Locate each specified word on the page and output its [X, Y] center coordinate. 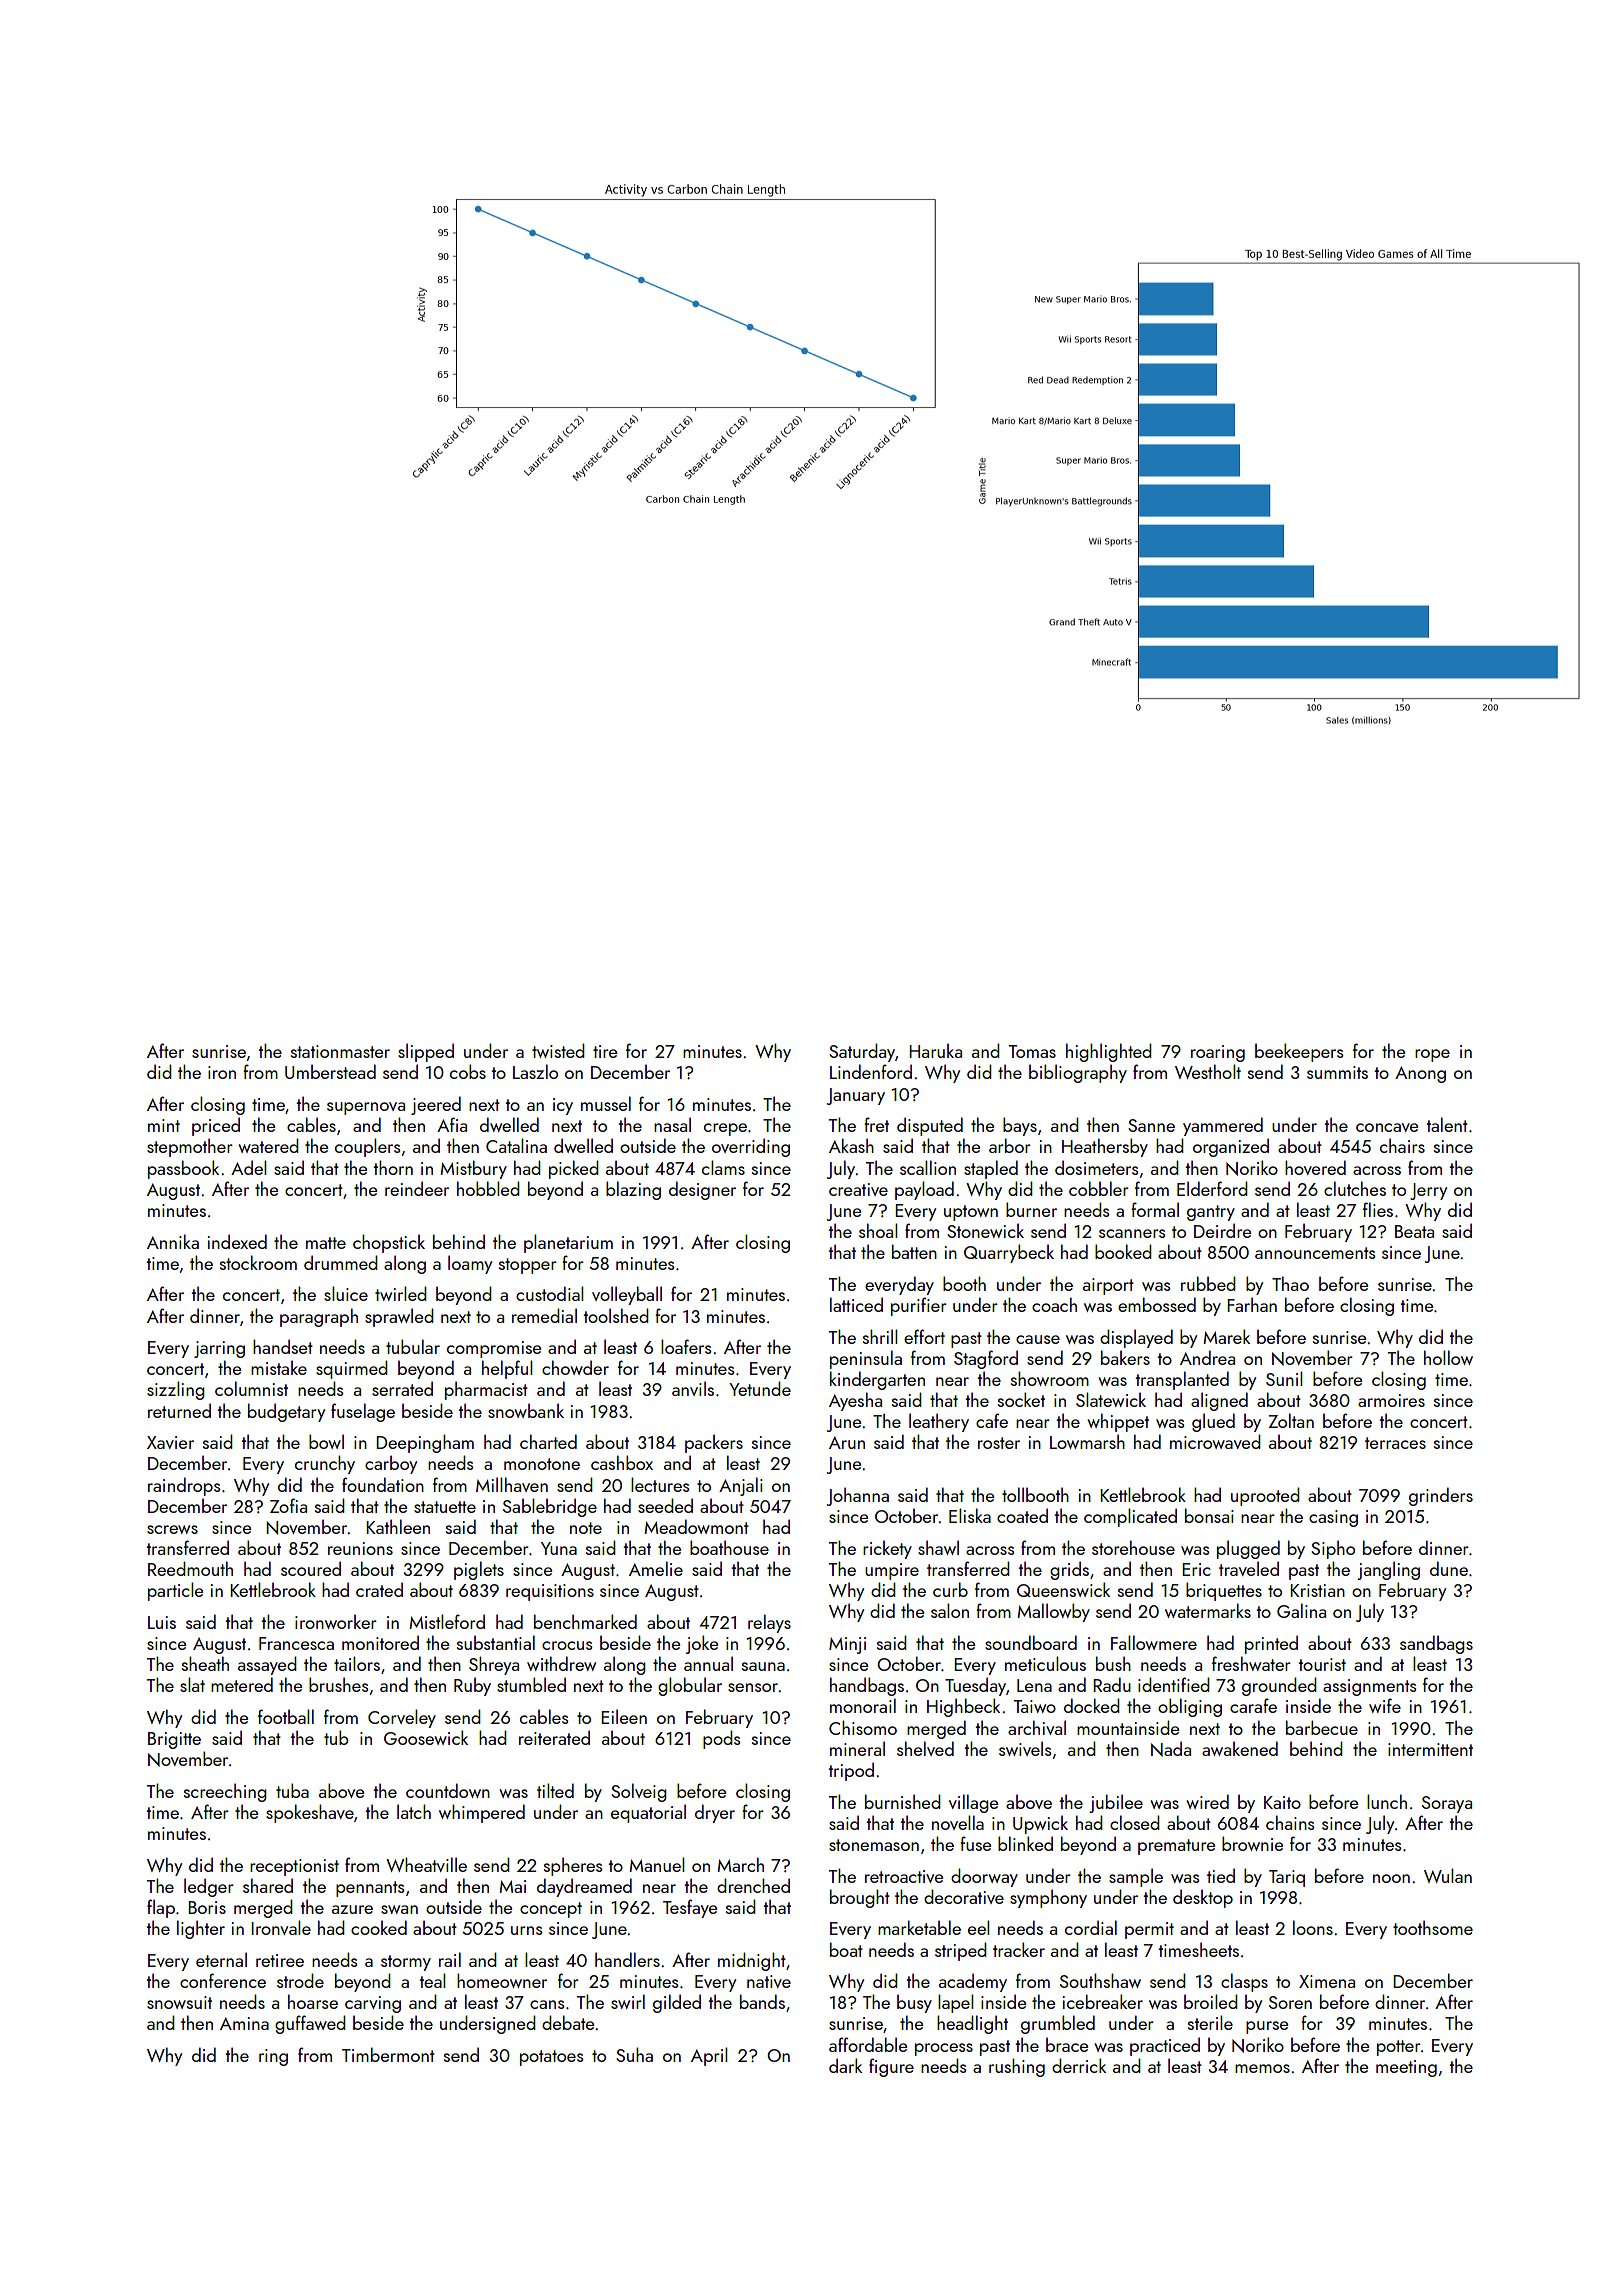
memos [1262, 2068]
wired [1207, 1801]
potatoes [552, 2058]
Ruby [472, 1686]
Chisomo [863, 1727]
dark [845, 2065]
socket [1021, 1399]
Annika [173, 1241]
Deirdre [1222, 1230]
